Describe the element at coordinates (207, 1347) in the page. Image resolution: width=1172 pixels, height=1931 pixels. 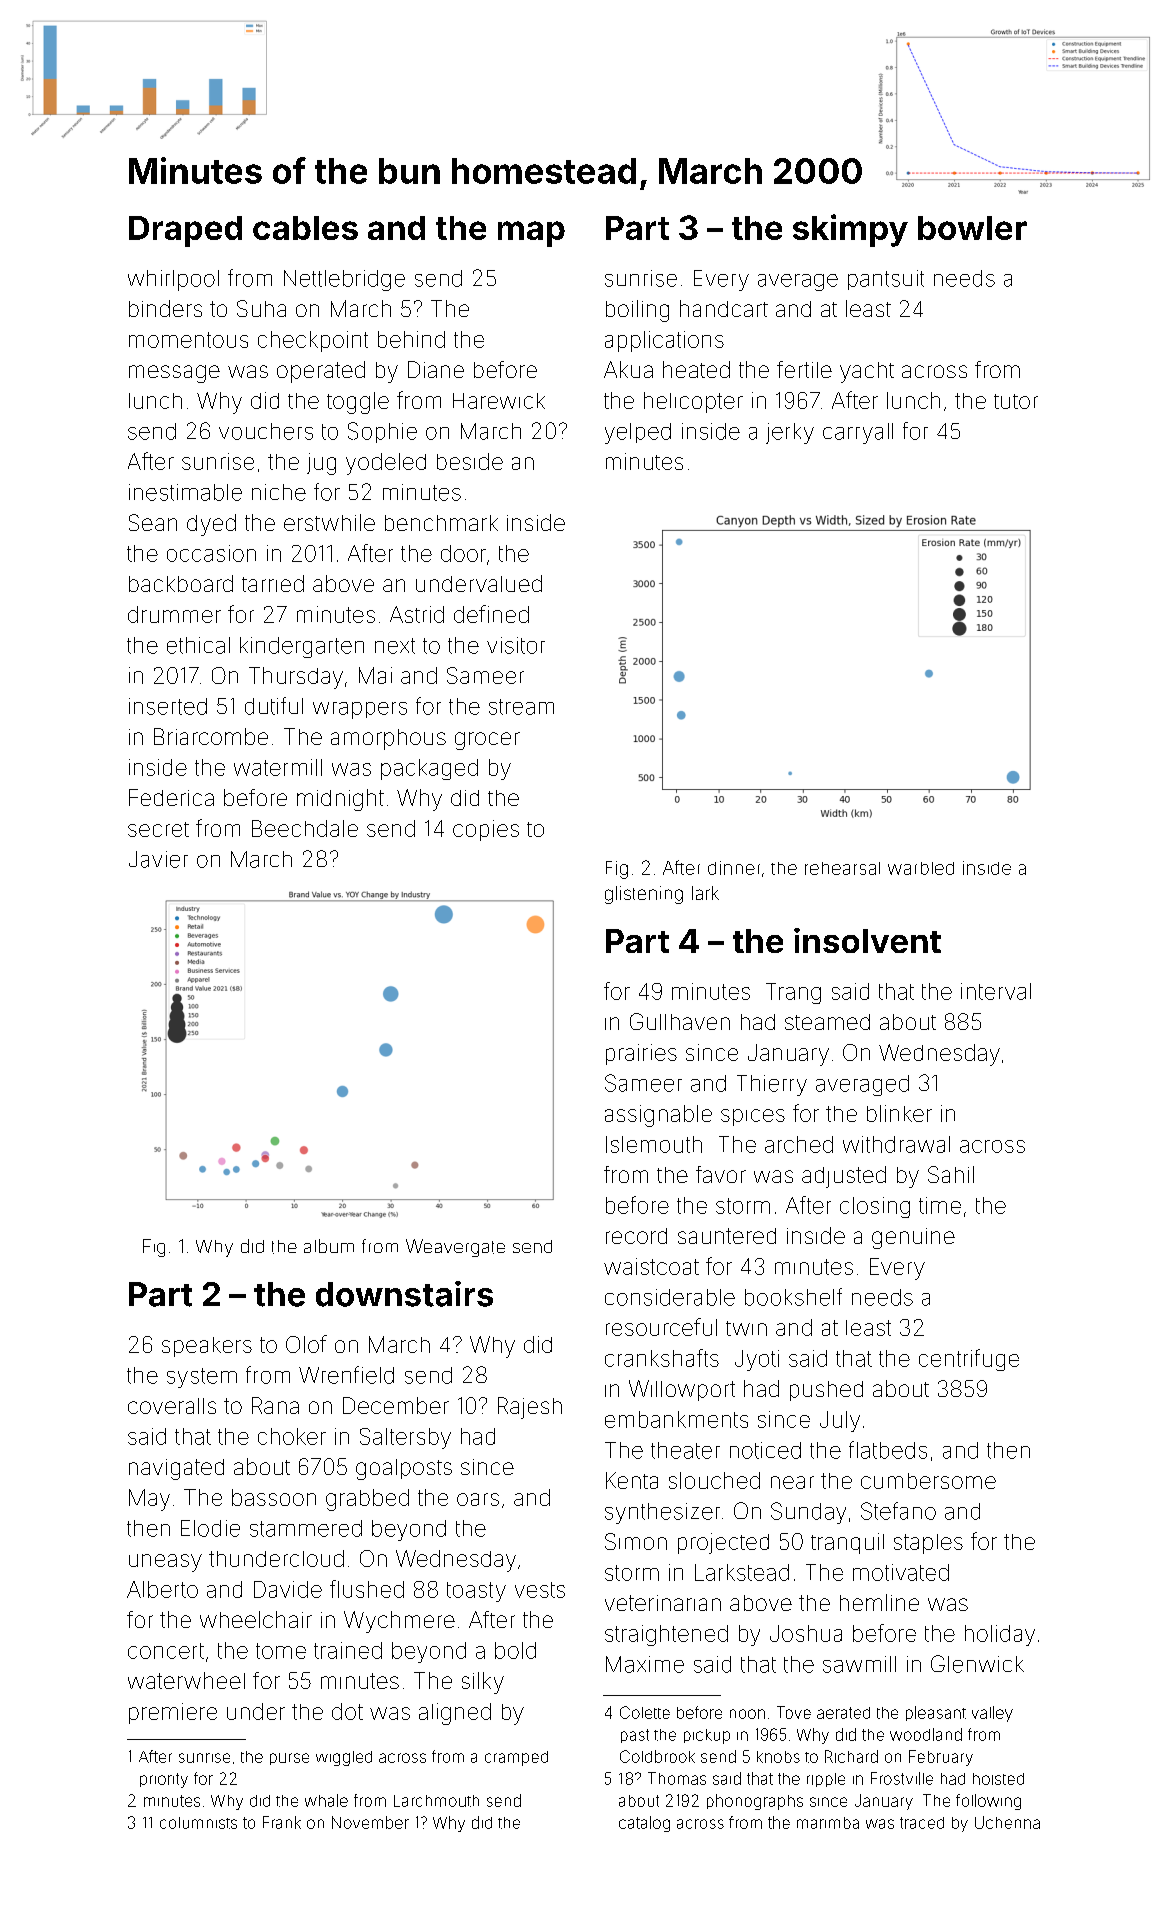
I see `speakers` at that location.
